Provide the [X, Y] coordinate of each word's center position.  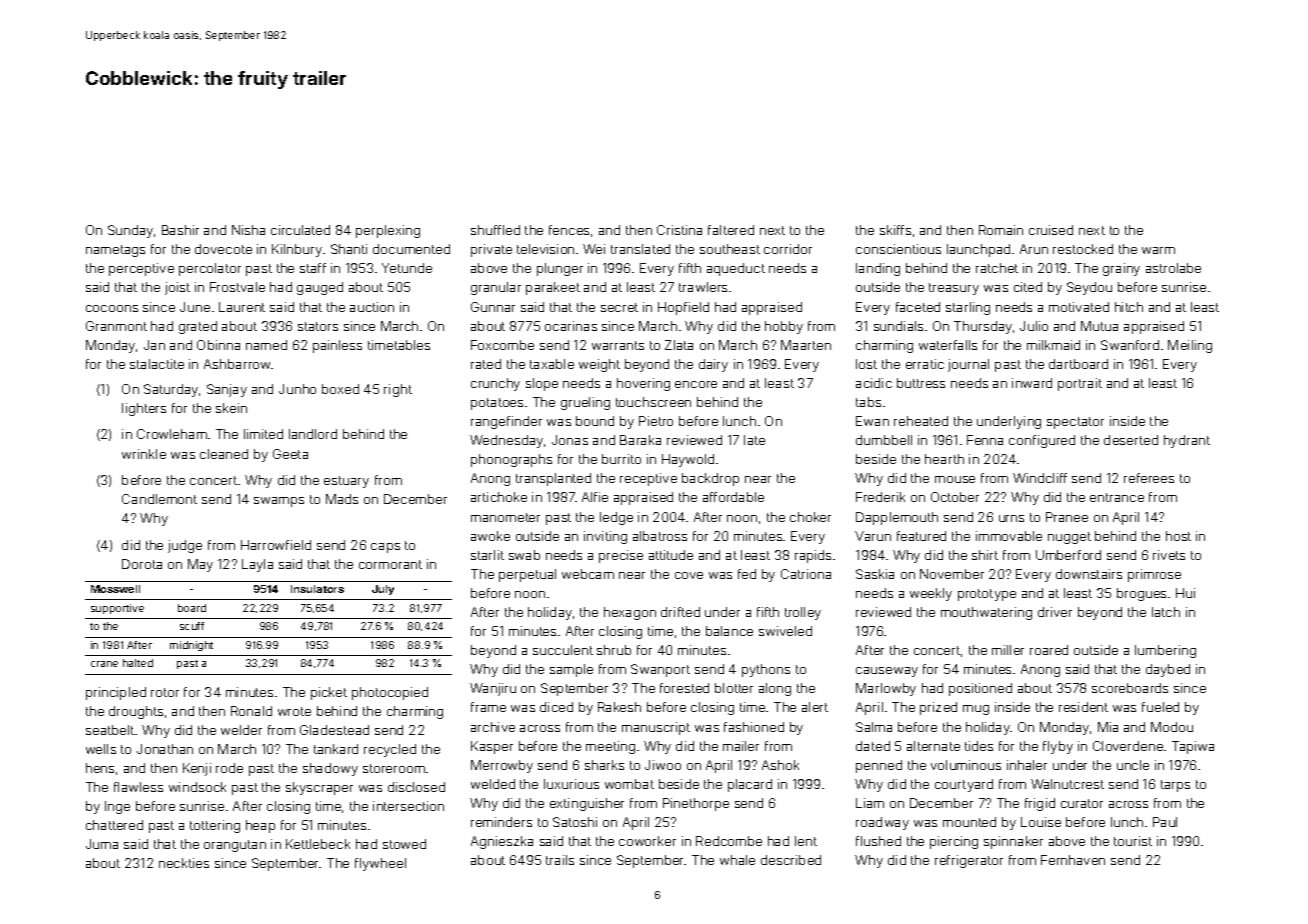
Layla [257, 565]
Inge [117, 807]
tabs [868, 402]
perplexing [388, 231]
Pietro [656, 421]
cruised [1051, 230]
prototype [987, 595]
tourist [1133, 841]
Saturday [171, 390]
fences [569, 230]
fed [747, 574]
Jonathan [165, 749]
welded [493, 784]
